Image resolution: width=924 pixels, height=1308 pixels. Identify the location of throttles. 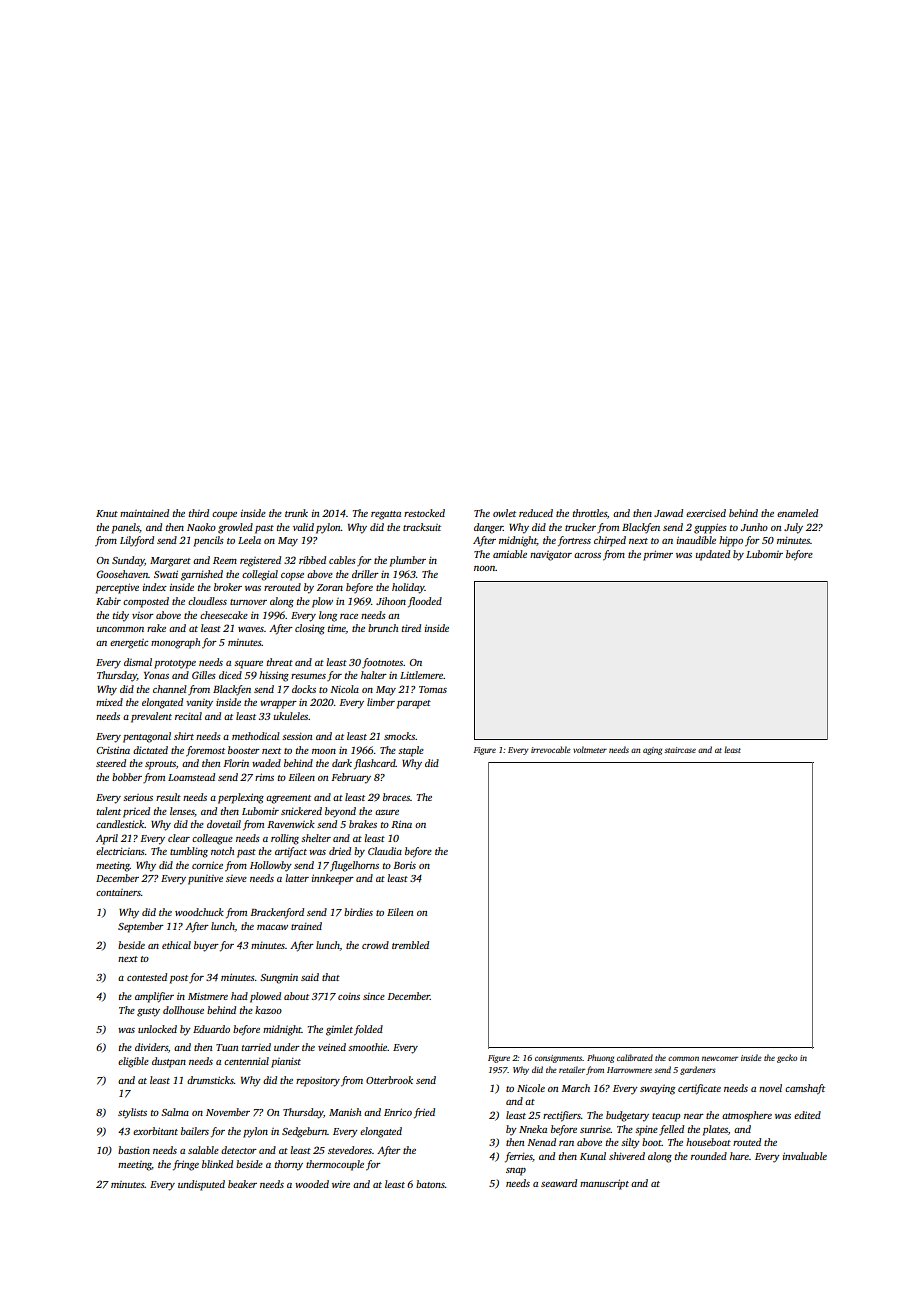
(590, 513).
